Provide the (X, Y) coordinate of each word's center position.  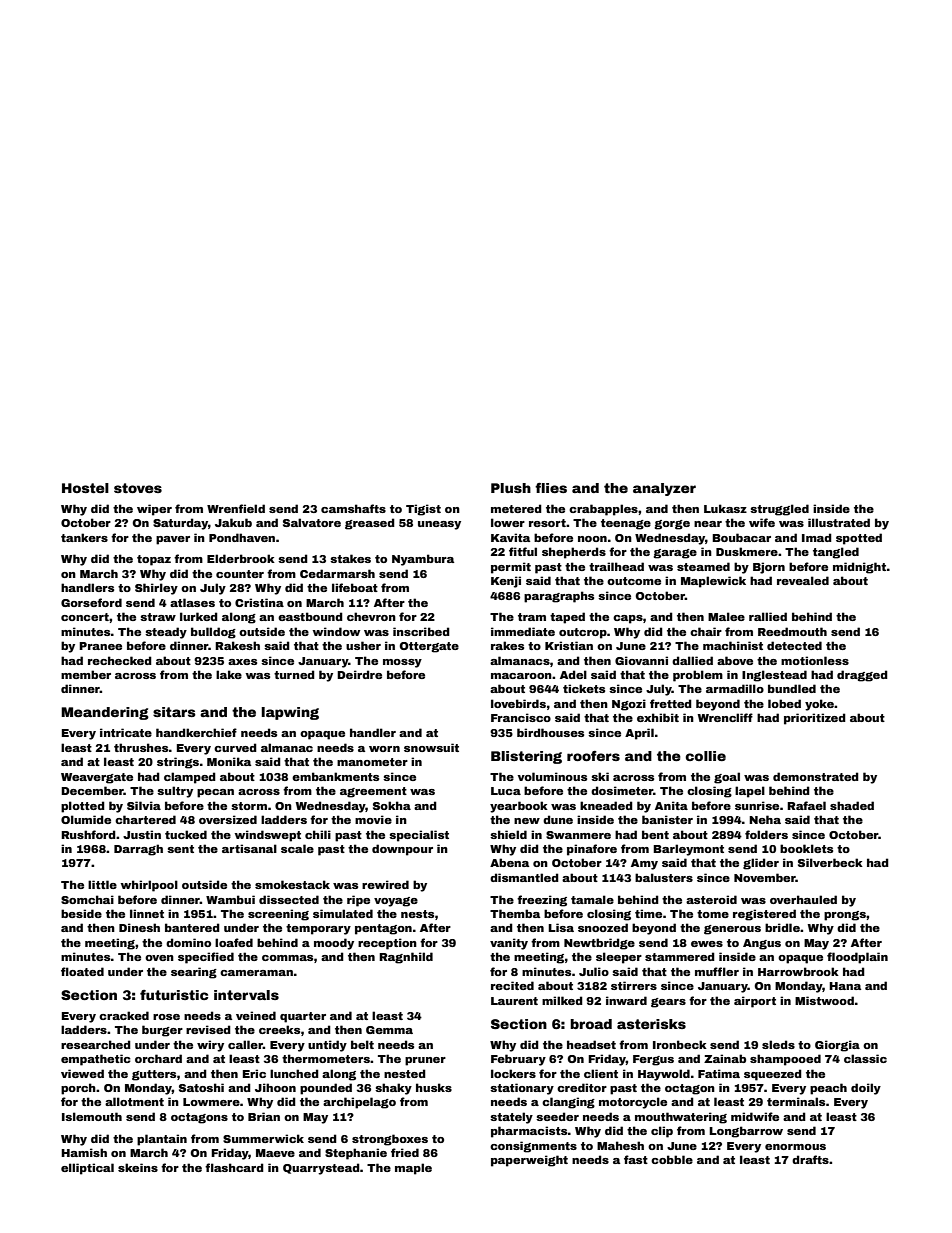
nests (417, 914)
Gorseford (91, 602)
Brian (264, 1116)
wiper (154, 510)
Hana (845, 986)
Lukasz (725, 508)
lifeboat (355, 587)
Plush (511, 488)
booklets (806, 848)
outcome (634, 581)
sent (180, 849)
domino (188, 942)
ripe (358, 901)
